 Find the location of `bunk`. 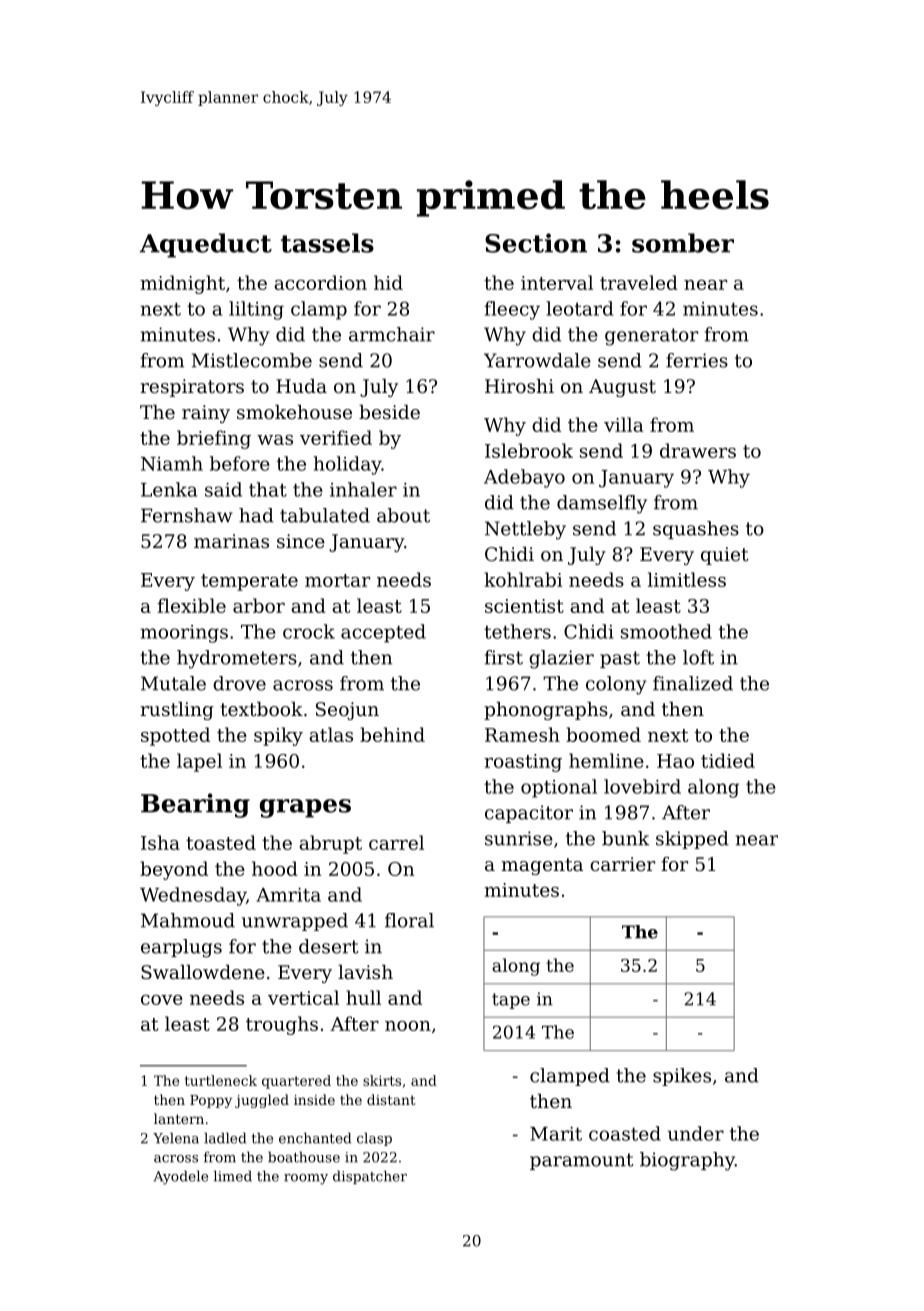

bunk is located at coordinates (625, 838).
